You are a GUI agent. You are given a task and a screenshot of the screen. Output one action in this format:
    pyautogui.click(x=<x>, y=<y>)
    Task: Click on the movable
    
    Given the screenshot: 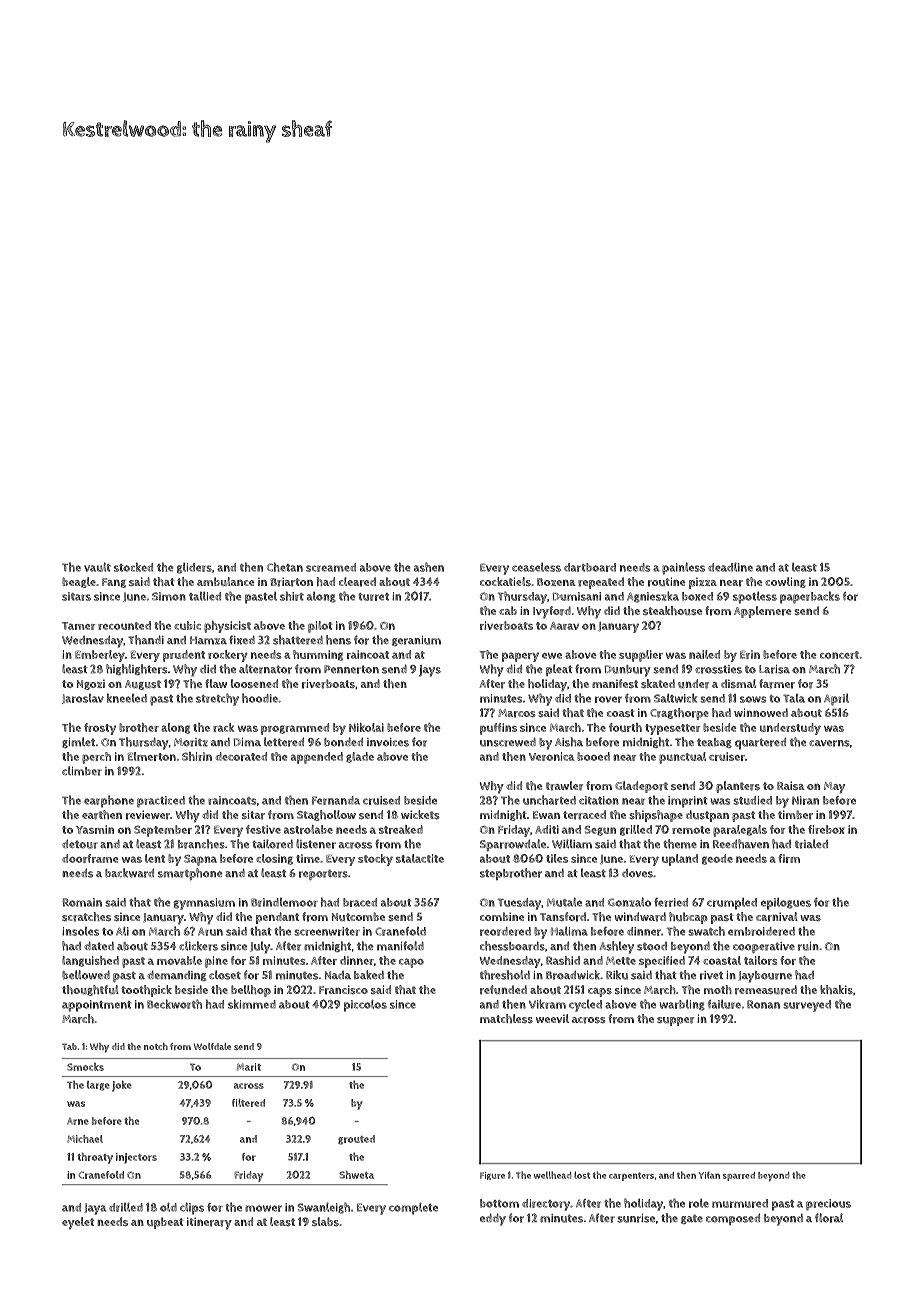 What is the action you would take?
    pyautogui.click(x=179, y=960)
